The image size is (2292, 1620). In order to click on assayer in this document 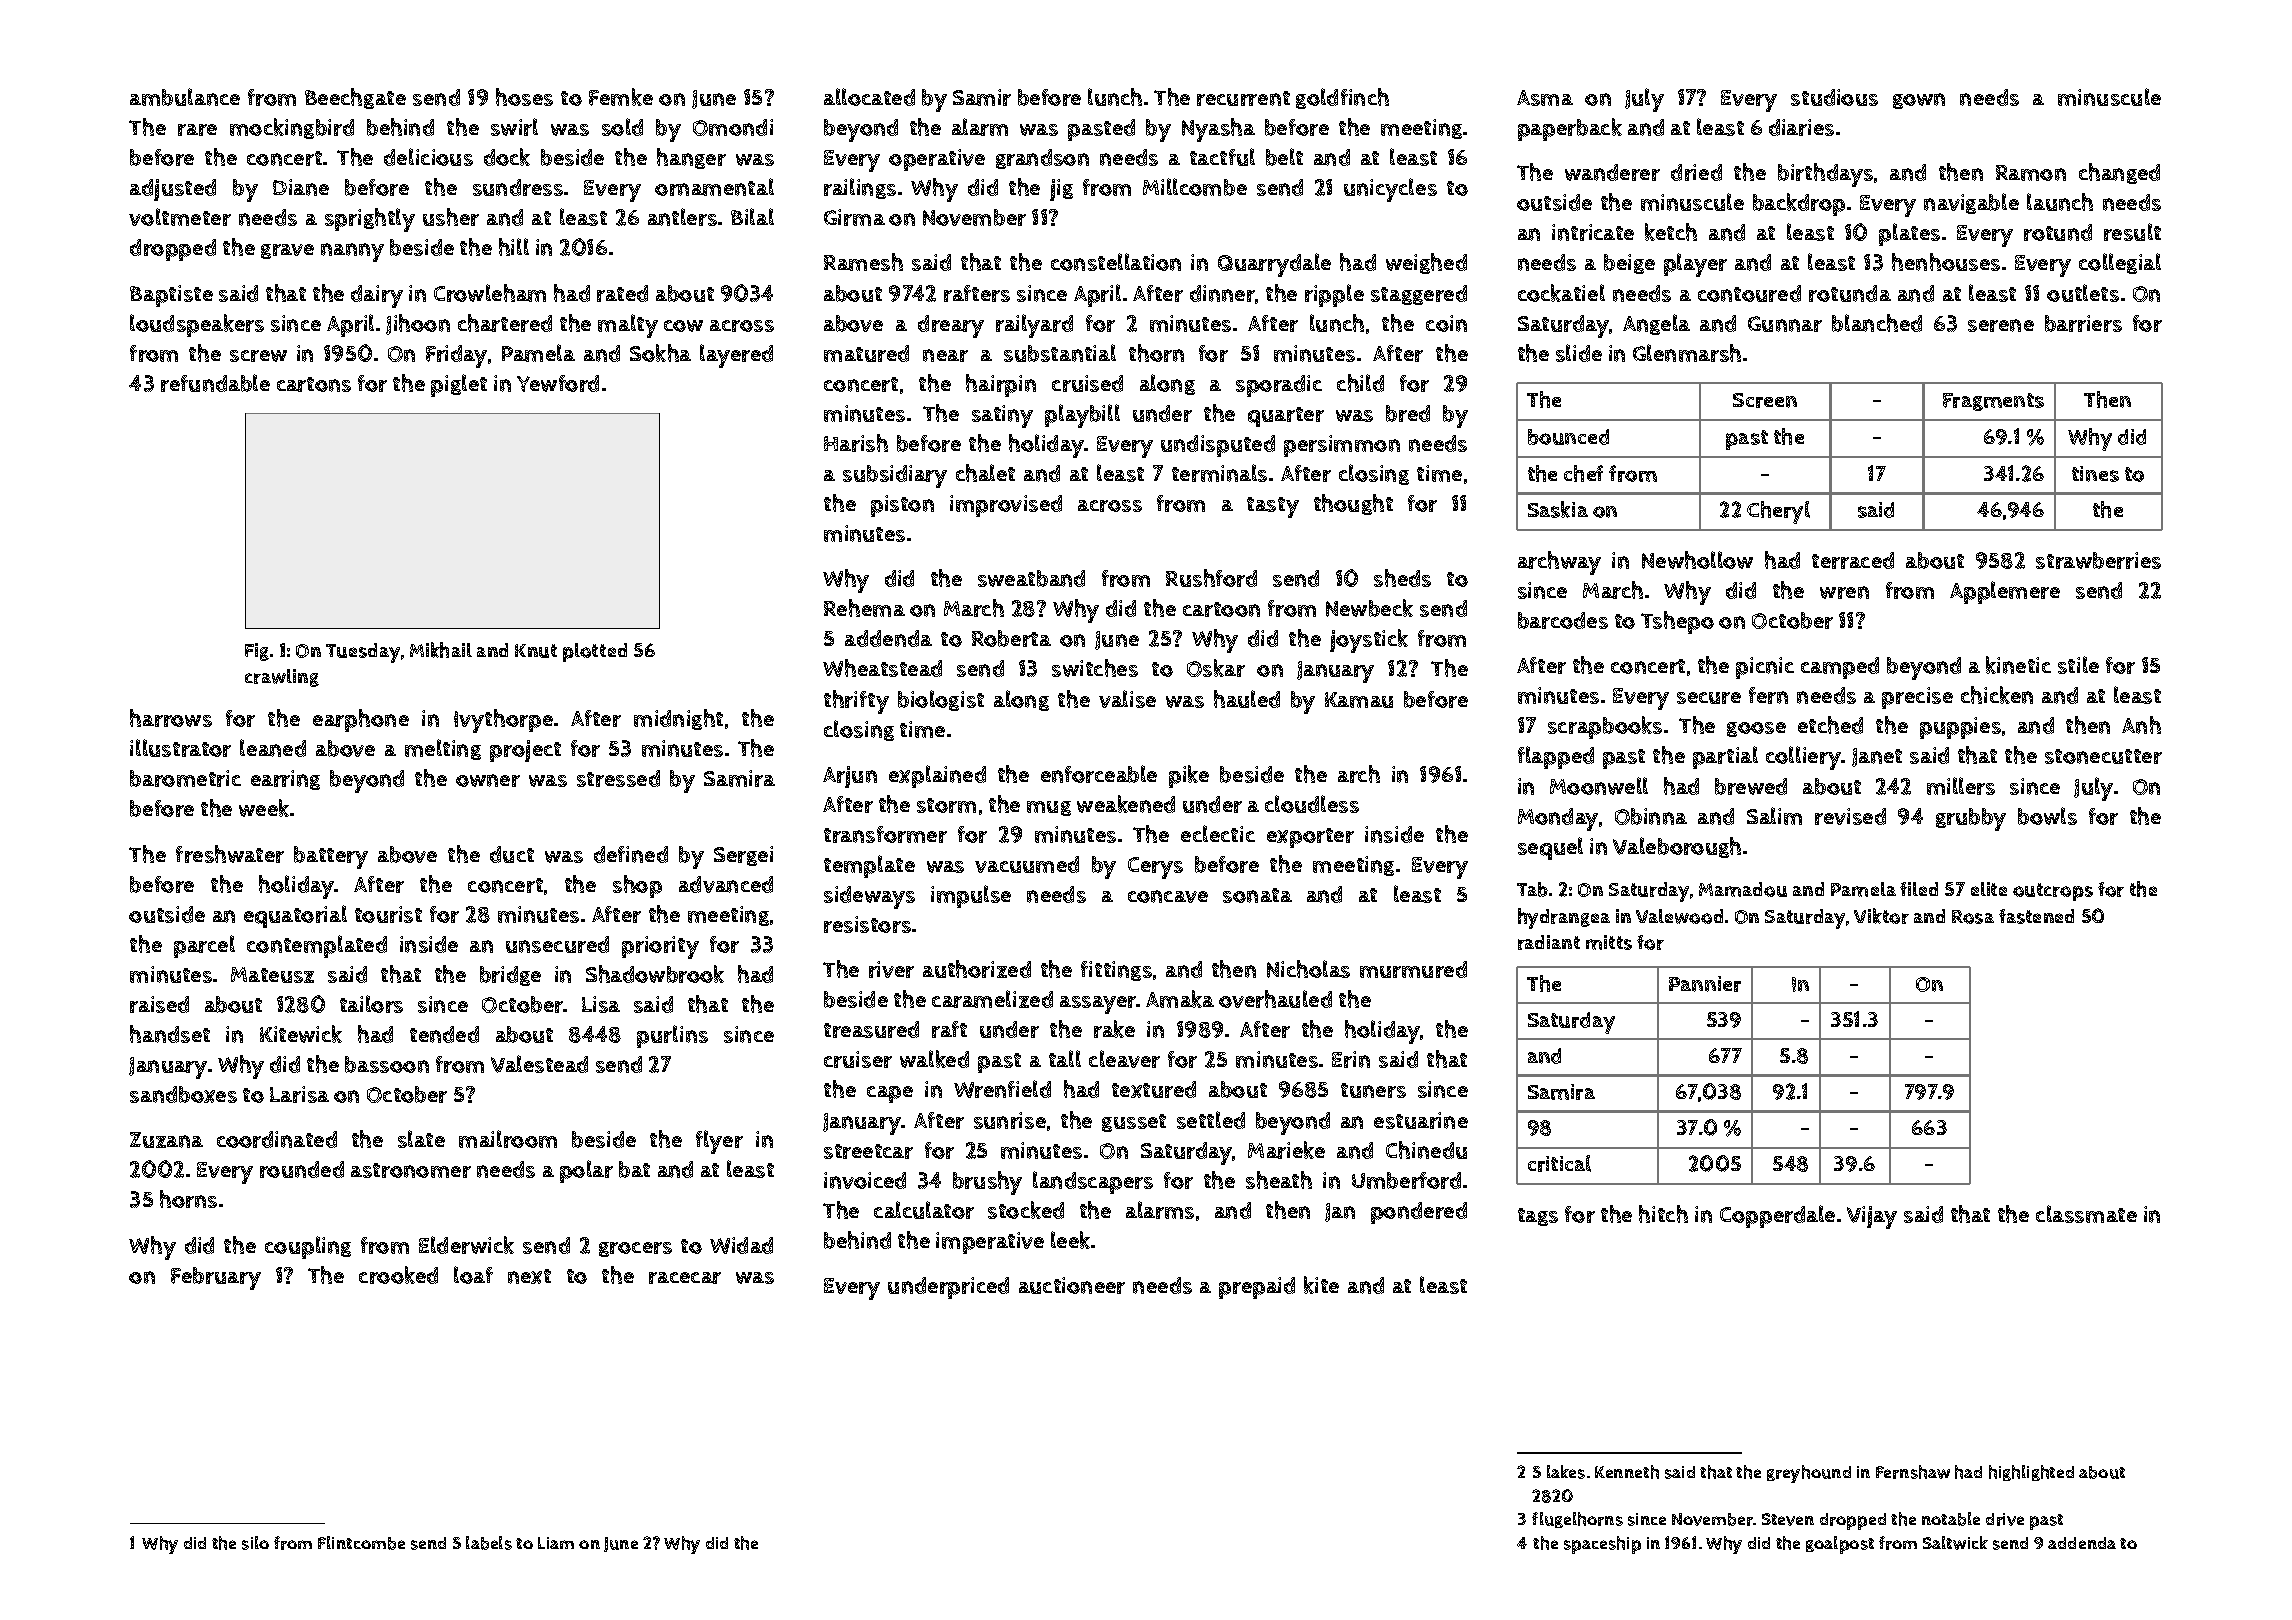, I will do `click(1098, 1005)`.
